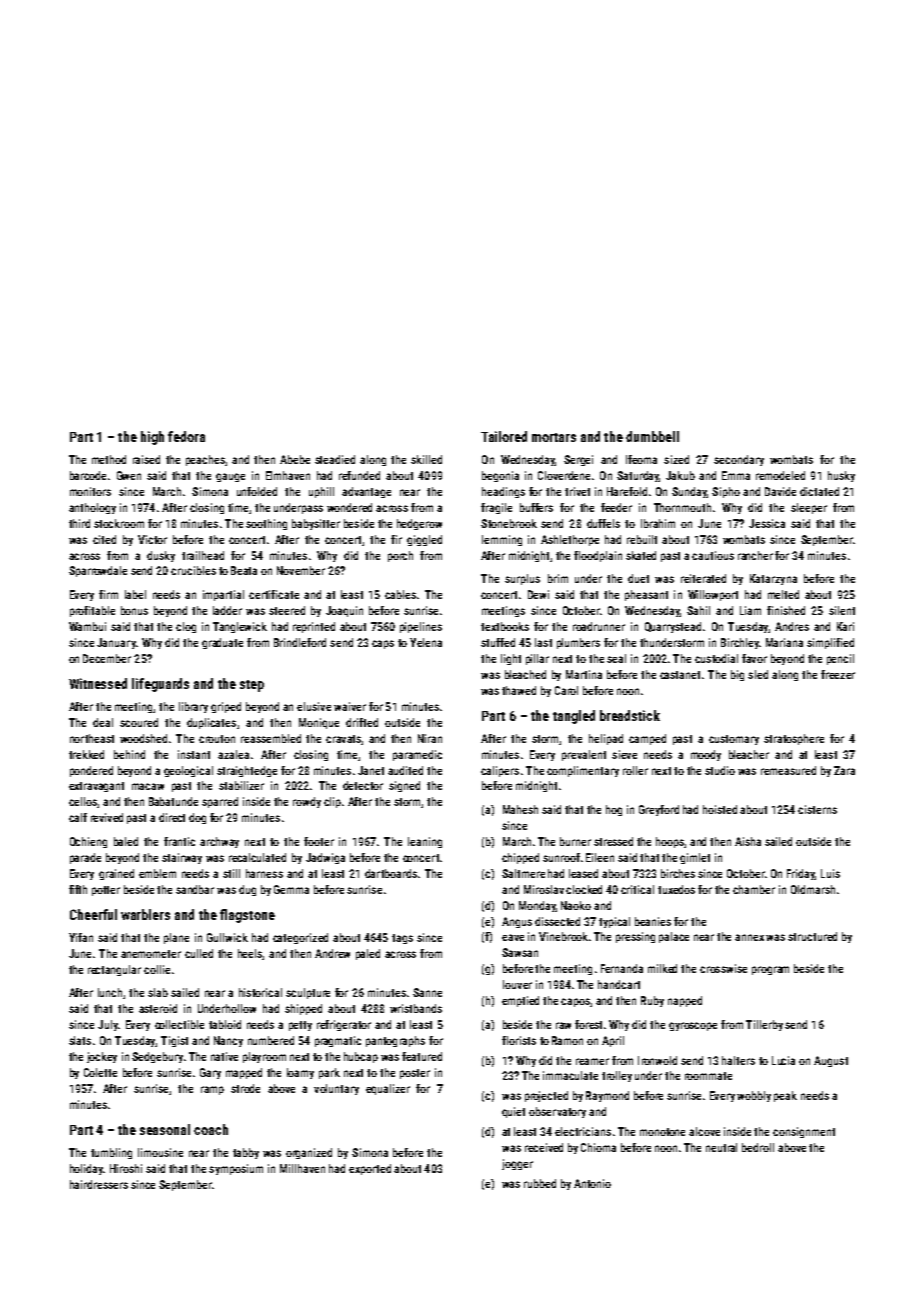 The width and height of the document is (924, 1308). Describe the element at coordinates (426, 459) in the document. I see `skilled` at that location.
